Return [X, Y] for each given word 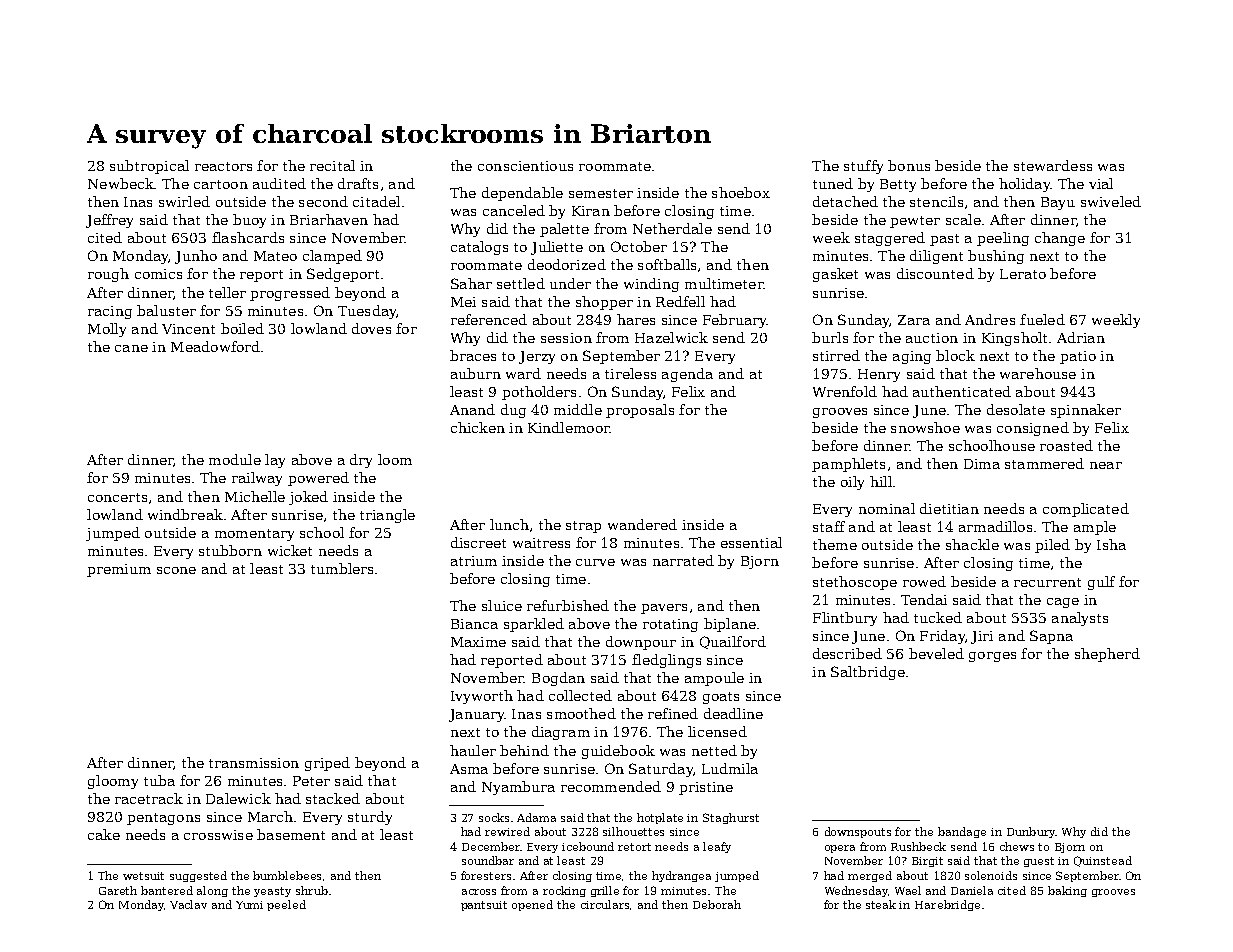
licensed [717, 731]
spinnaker [1086, 411]
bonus [909, 165]
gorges [992, 657]
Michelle [255, 496]
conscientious [525, 166]
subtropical [149, 167]
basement [291, 834]
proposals [640, 411]
